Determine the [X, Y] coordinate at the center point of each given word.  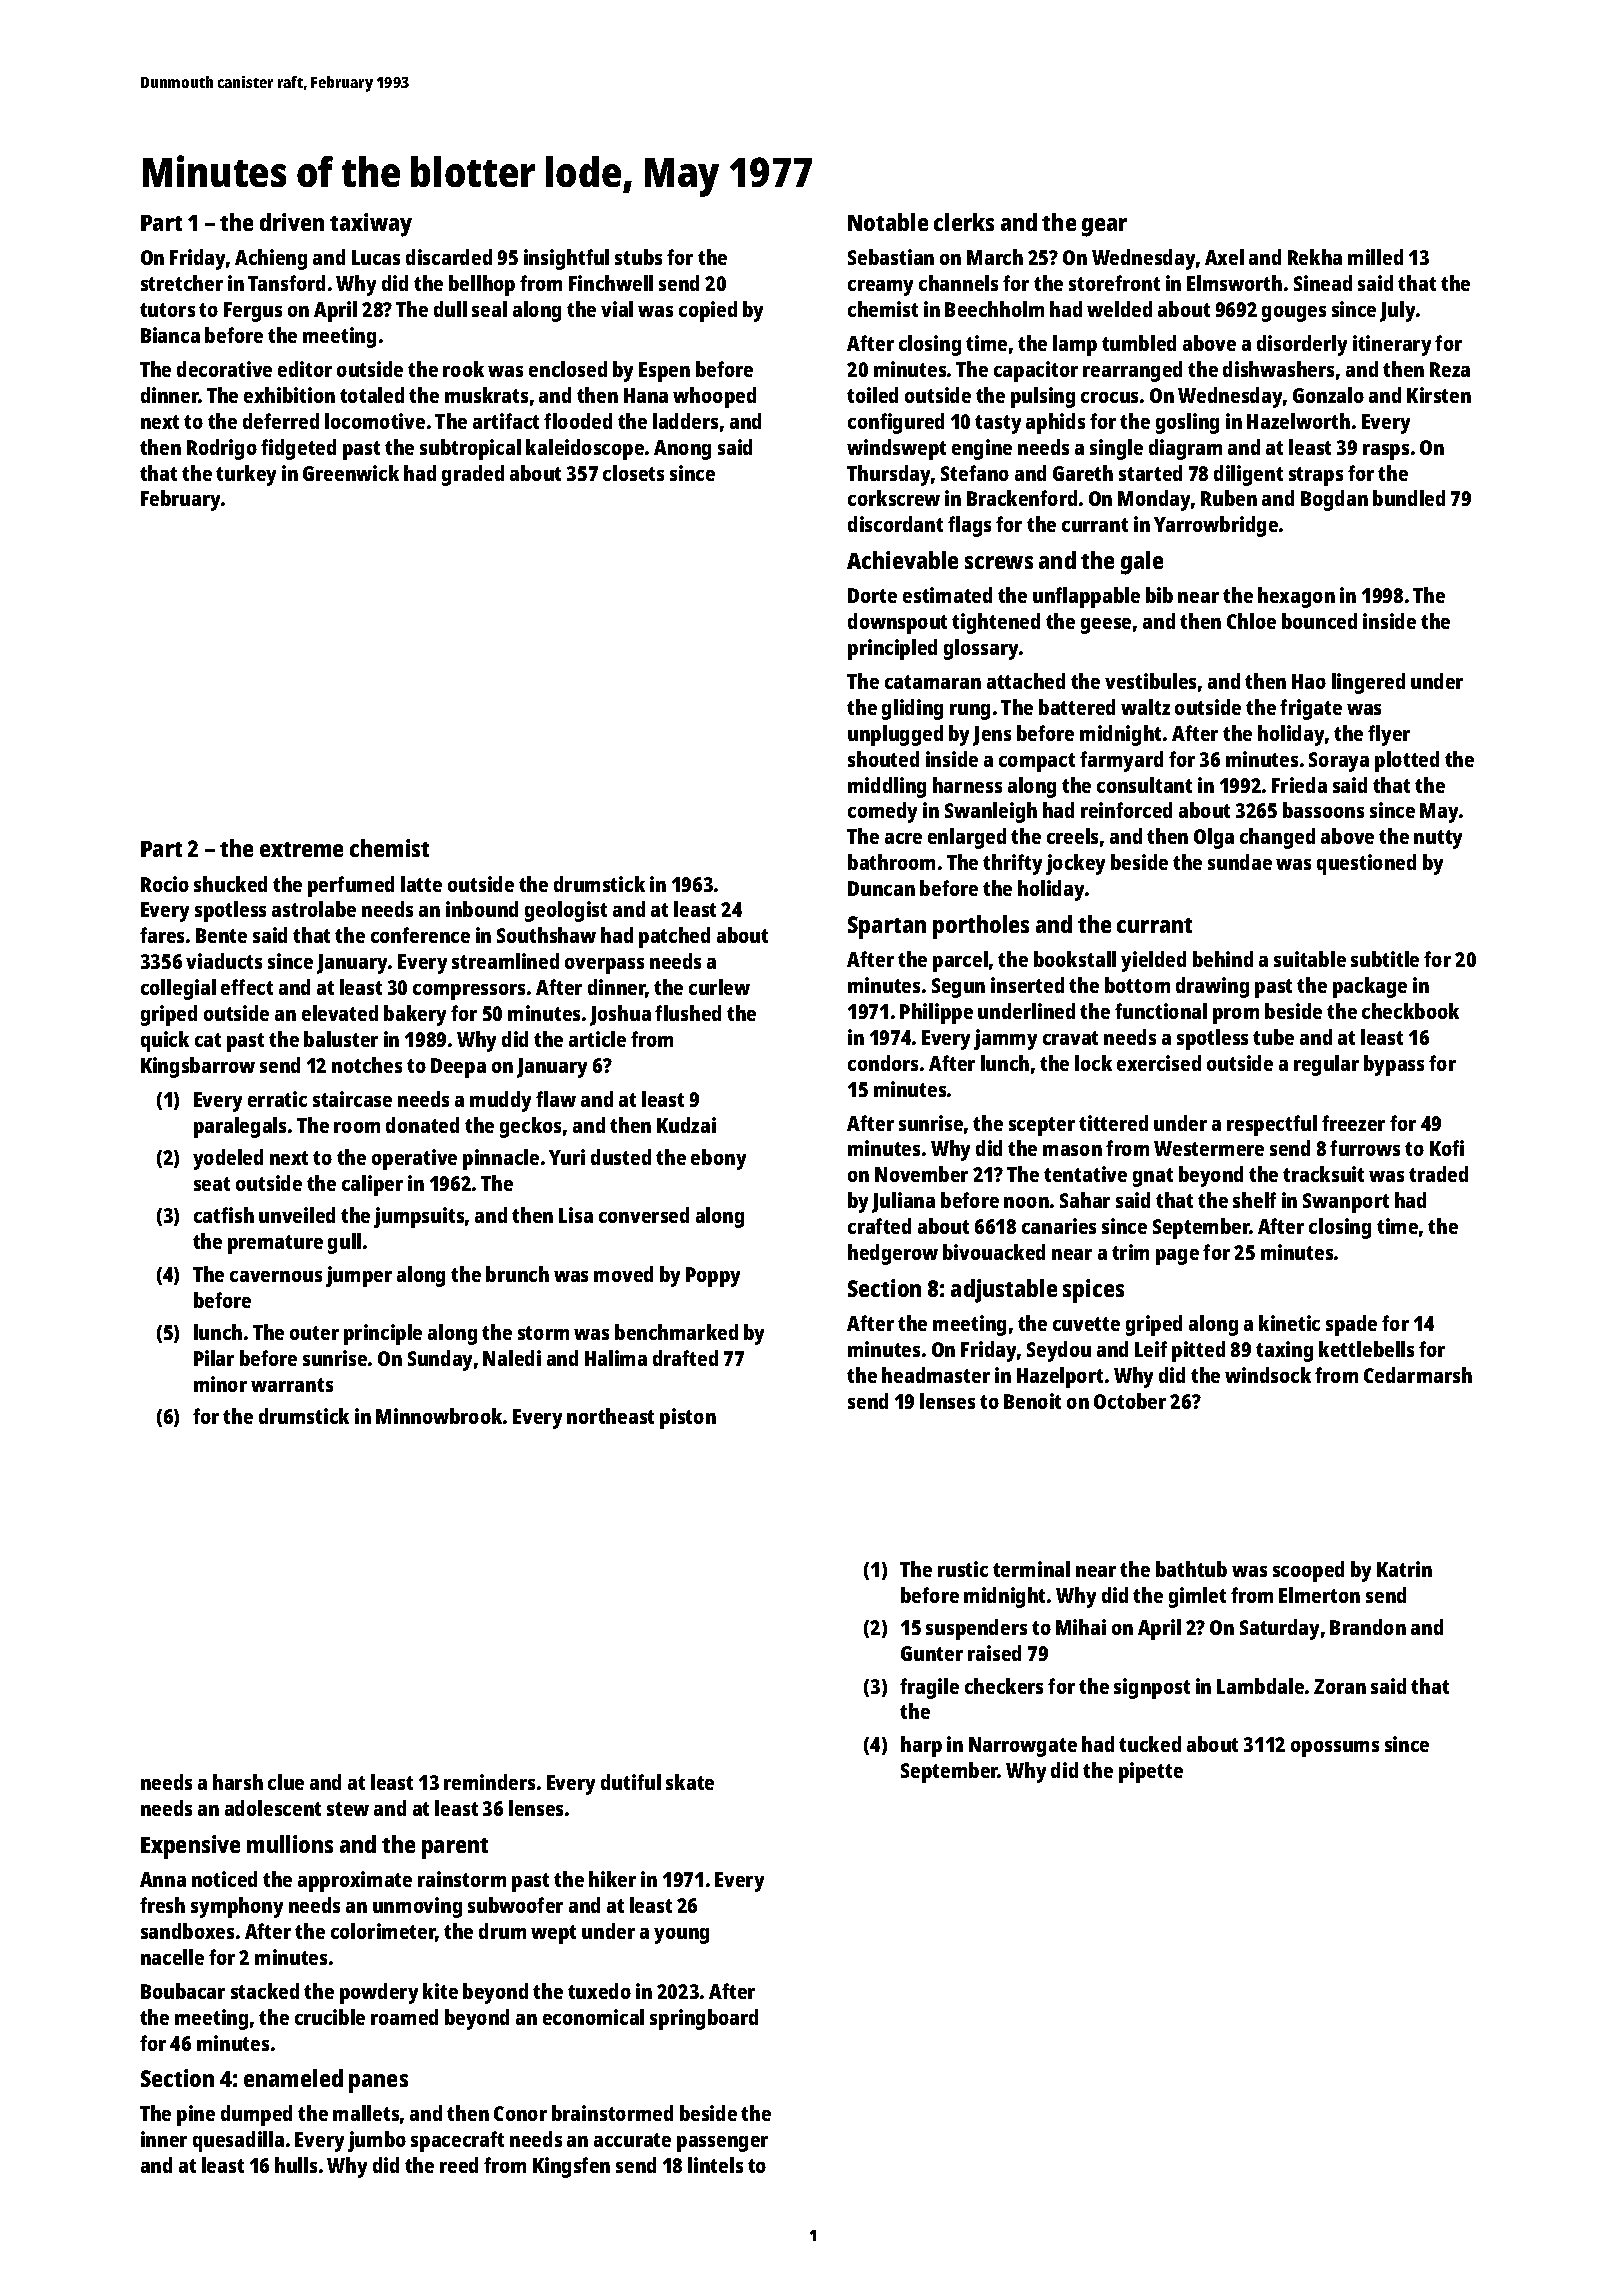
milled [1375, 257]
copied [708, 311]
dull [450, 309]
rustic [963, 1569]
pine [196, 2115]
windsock [1268, 1375]
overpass [604, 966]
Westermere [1209, 1148]
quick [165, 1041]
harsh [238, 1782]
